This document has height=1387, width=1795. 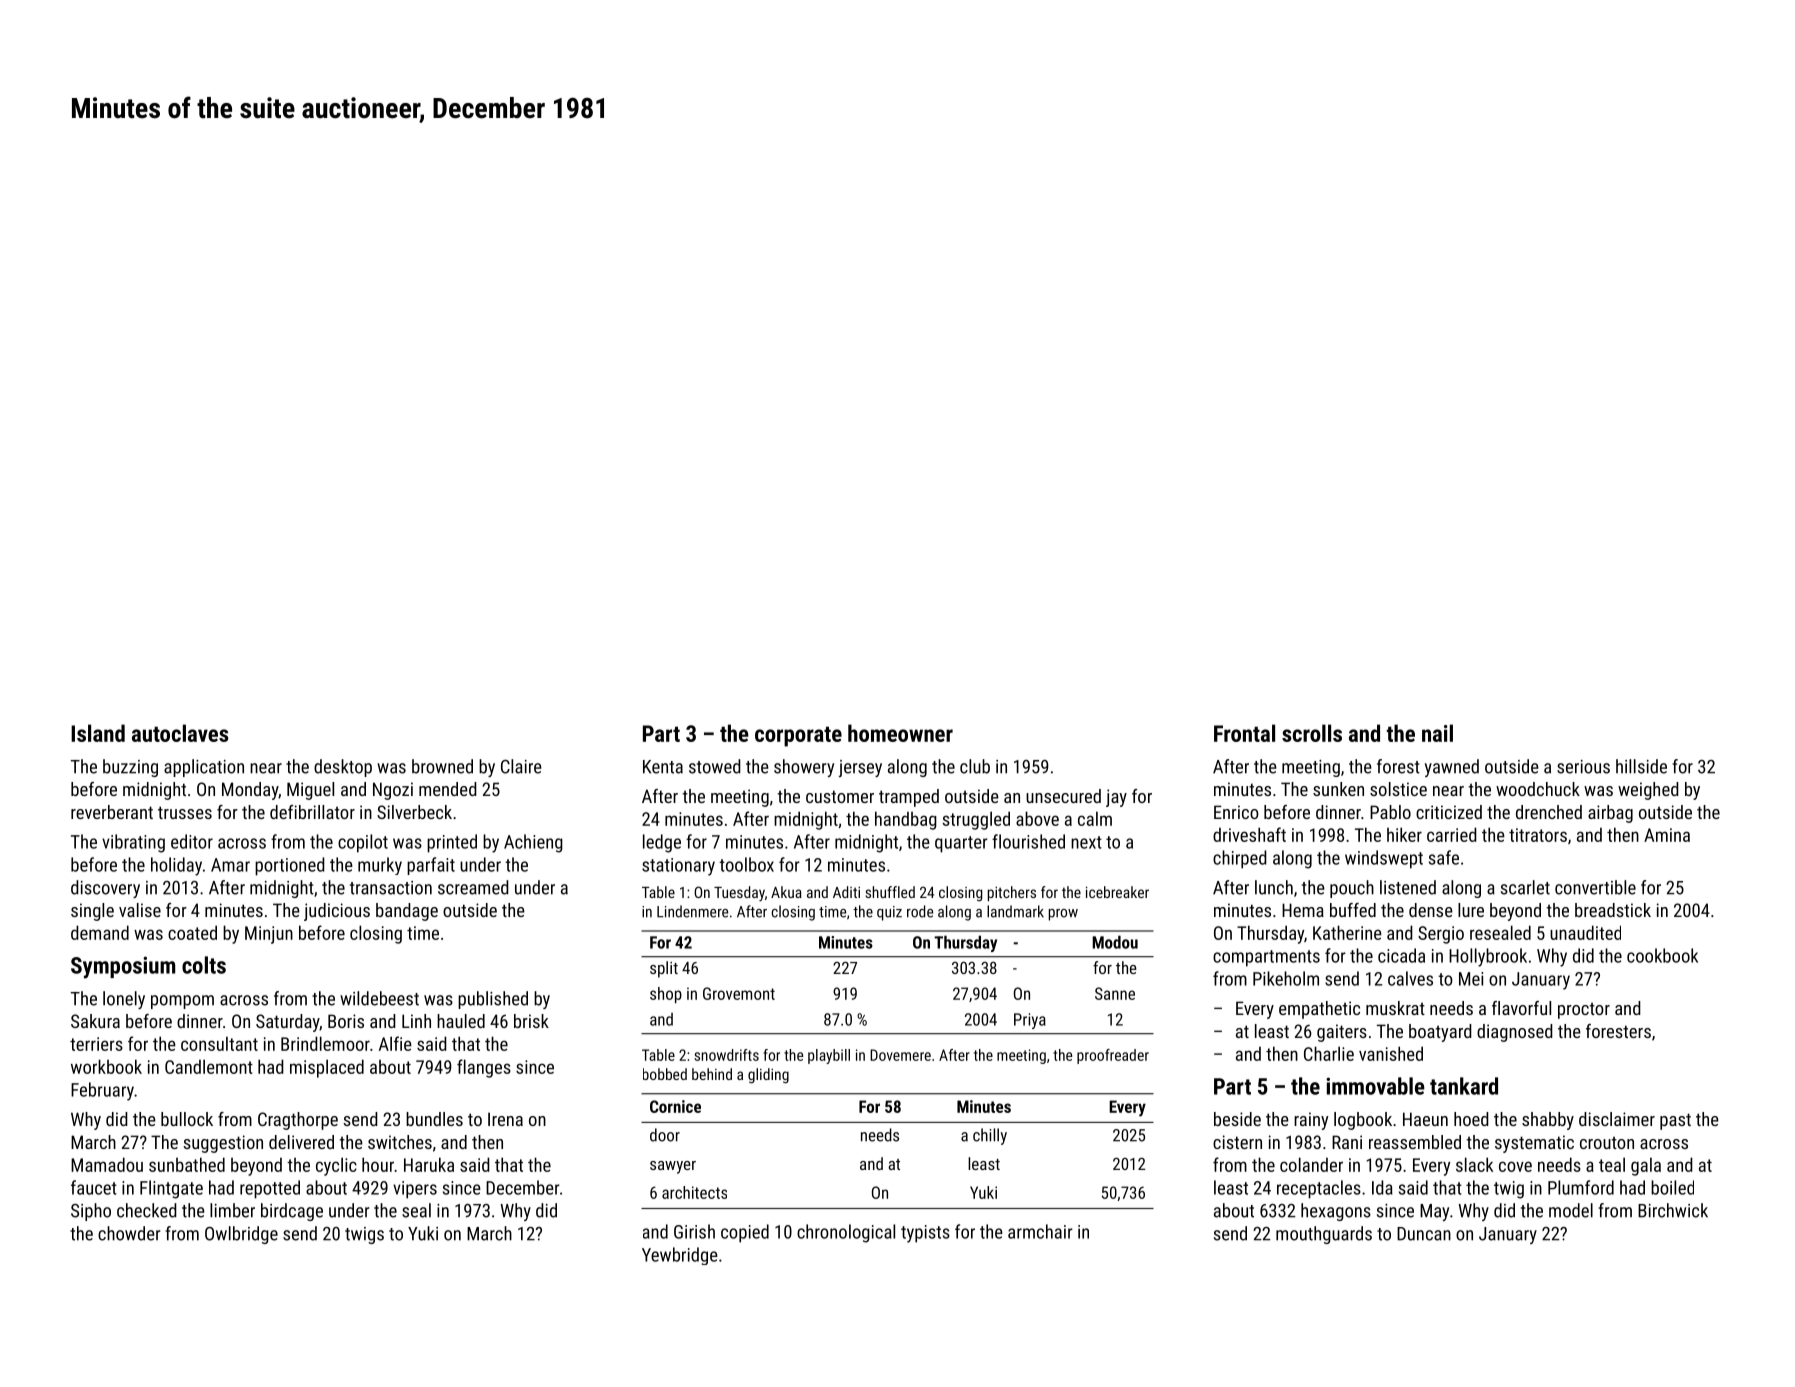 I want to click on Sanne, so click(x=1115, y=993).
